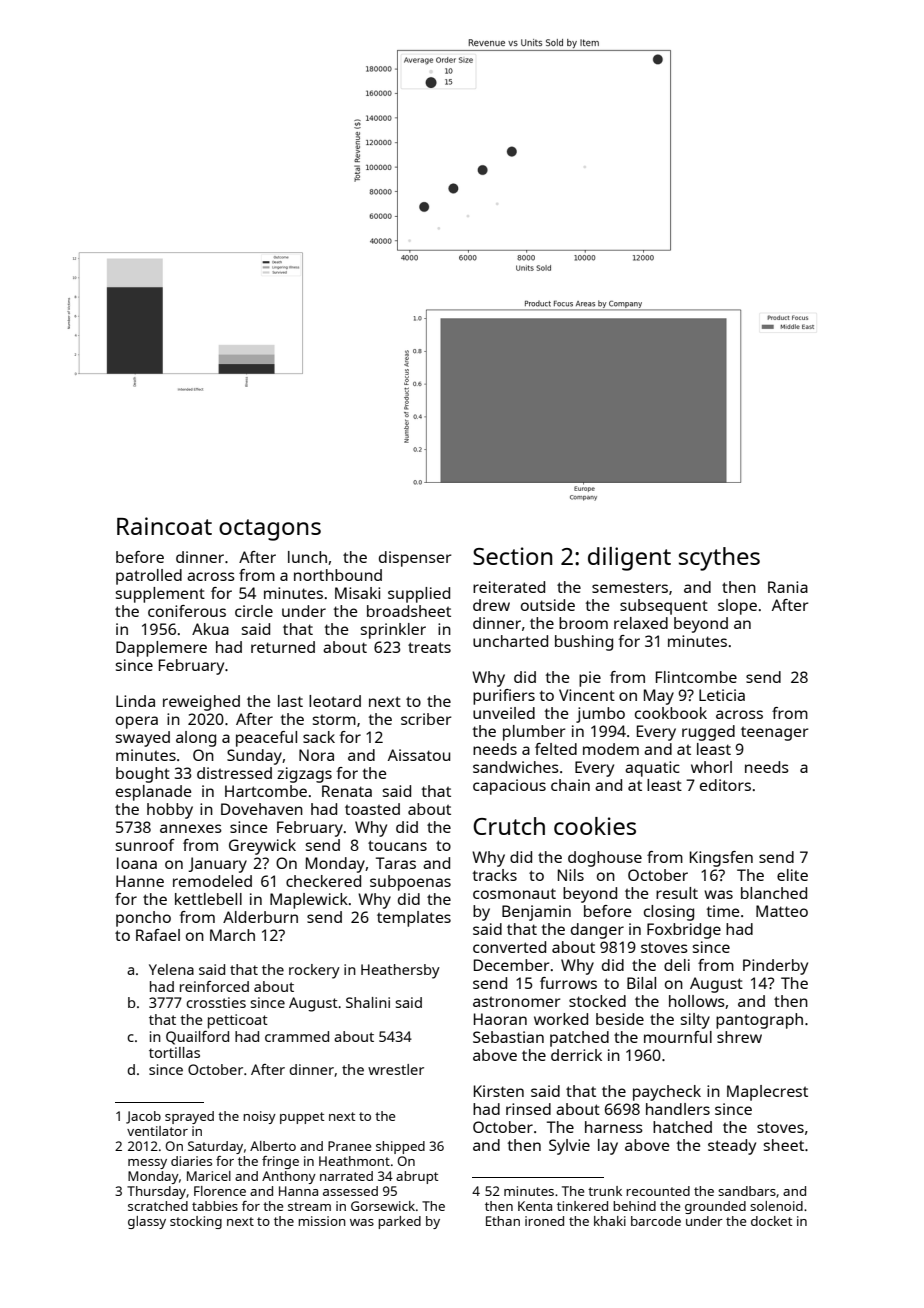 Image resolution: width=924 pixels, height=1308 pixels. What do you see at coordinates (528, 1109) in the screenshot?
I see `rinsed` at bounding box center [528, 1109].
